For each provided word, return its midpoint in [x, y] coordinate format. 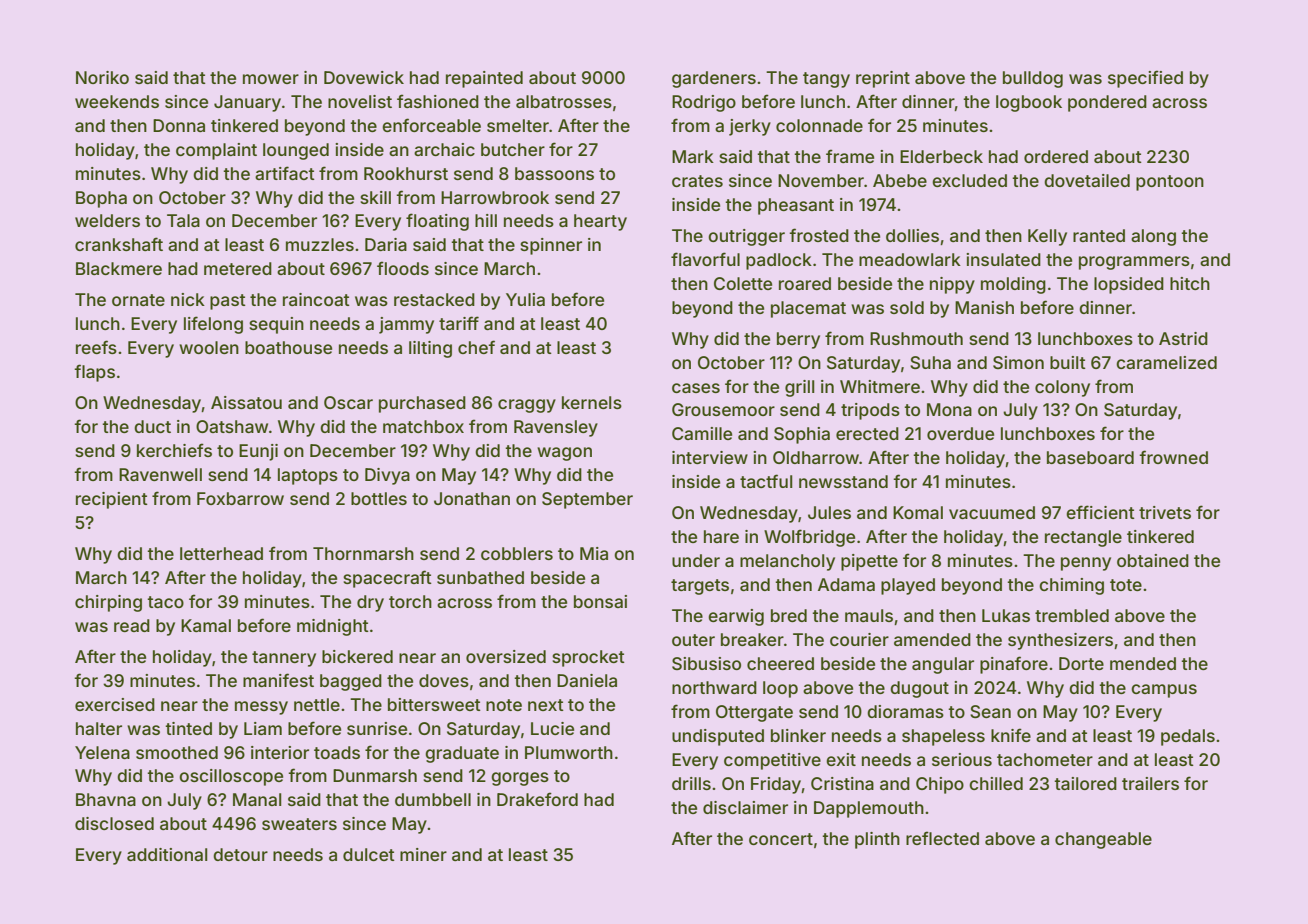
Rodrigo [704, 103]
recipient [112, 500]
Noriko [102, 77]
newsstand [843, 481]
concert [781, 839]
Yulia [525, 299]
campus [1164, 691]
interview [710, 457]
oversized [506, 656]
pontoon [1170, 183]
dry [370, 603]
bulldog [1033, 79]
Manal [257, 799]
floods [403, 268]
